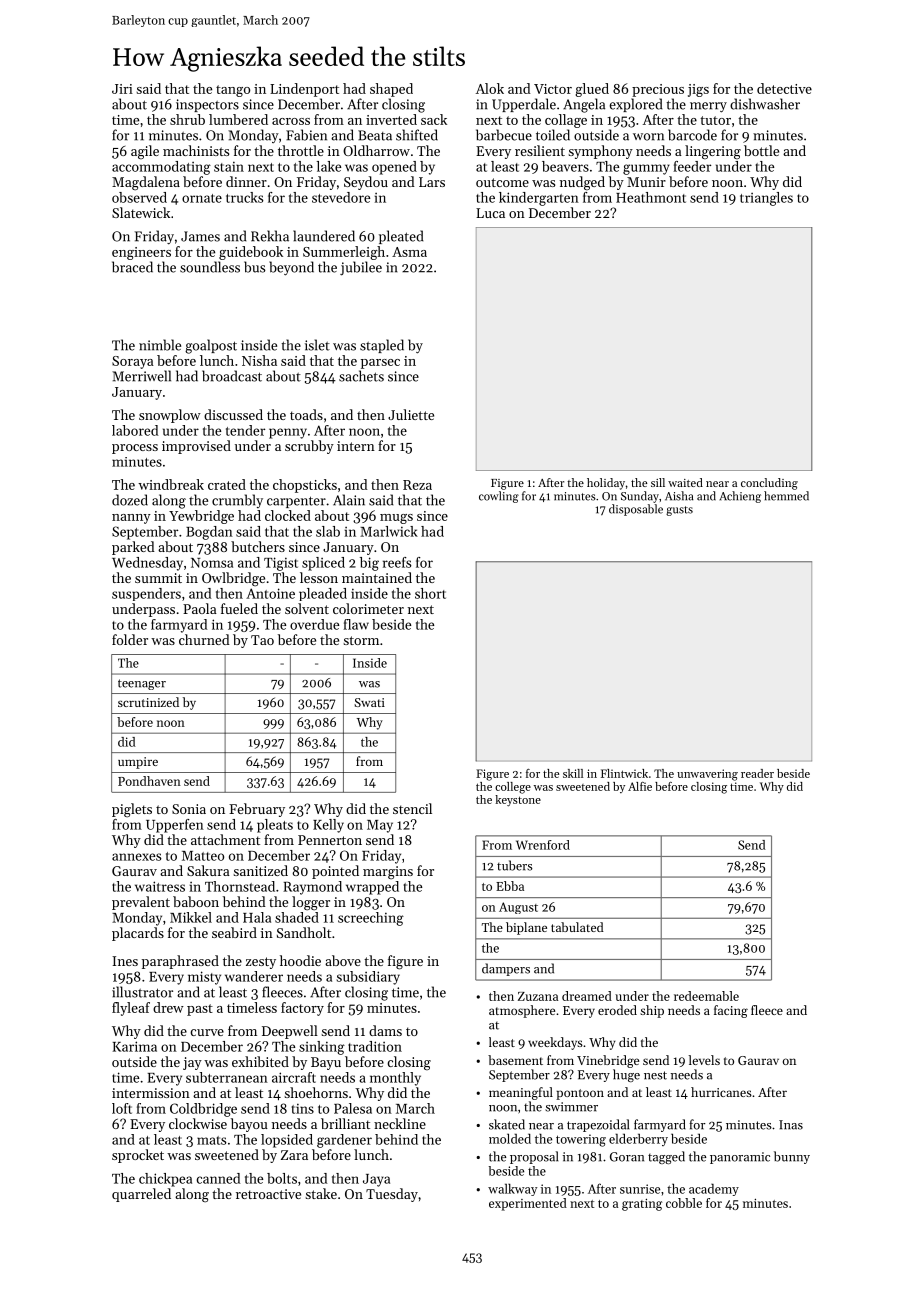  What do you see at coordinates (268, 1194) in the screenshot?
I see `retroactive` at bounding box center [268, 1194].
